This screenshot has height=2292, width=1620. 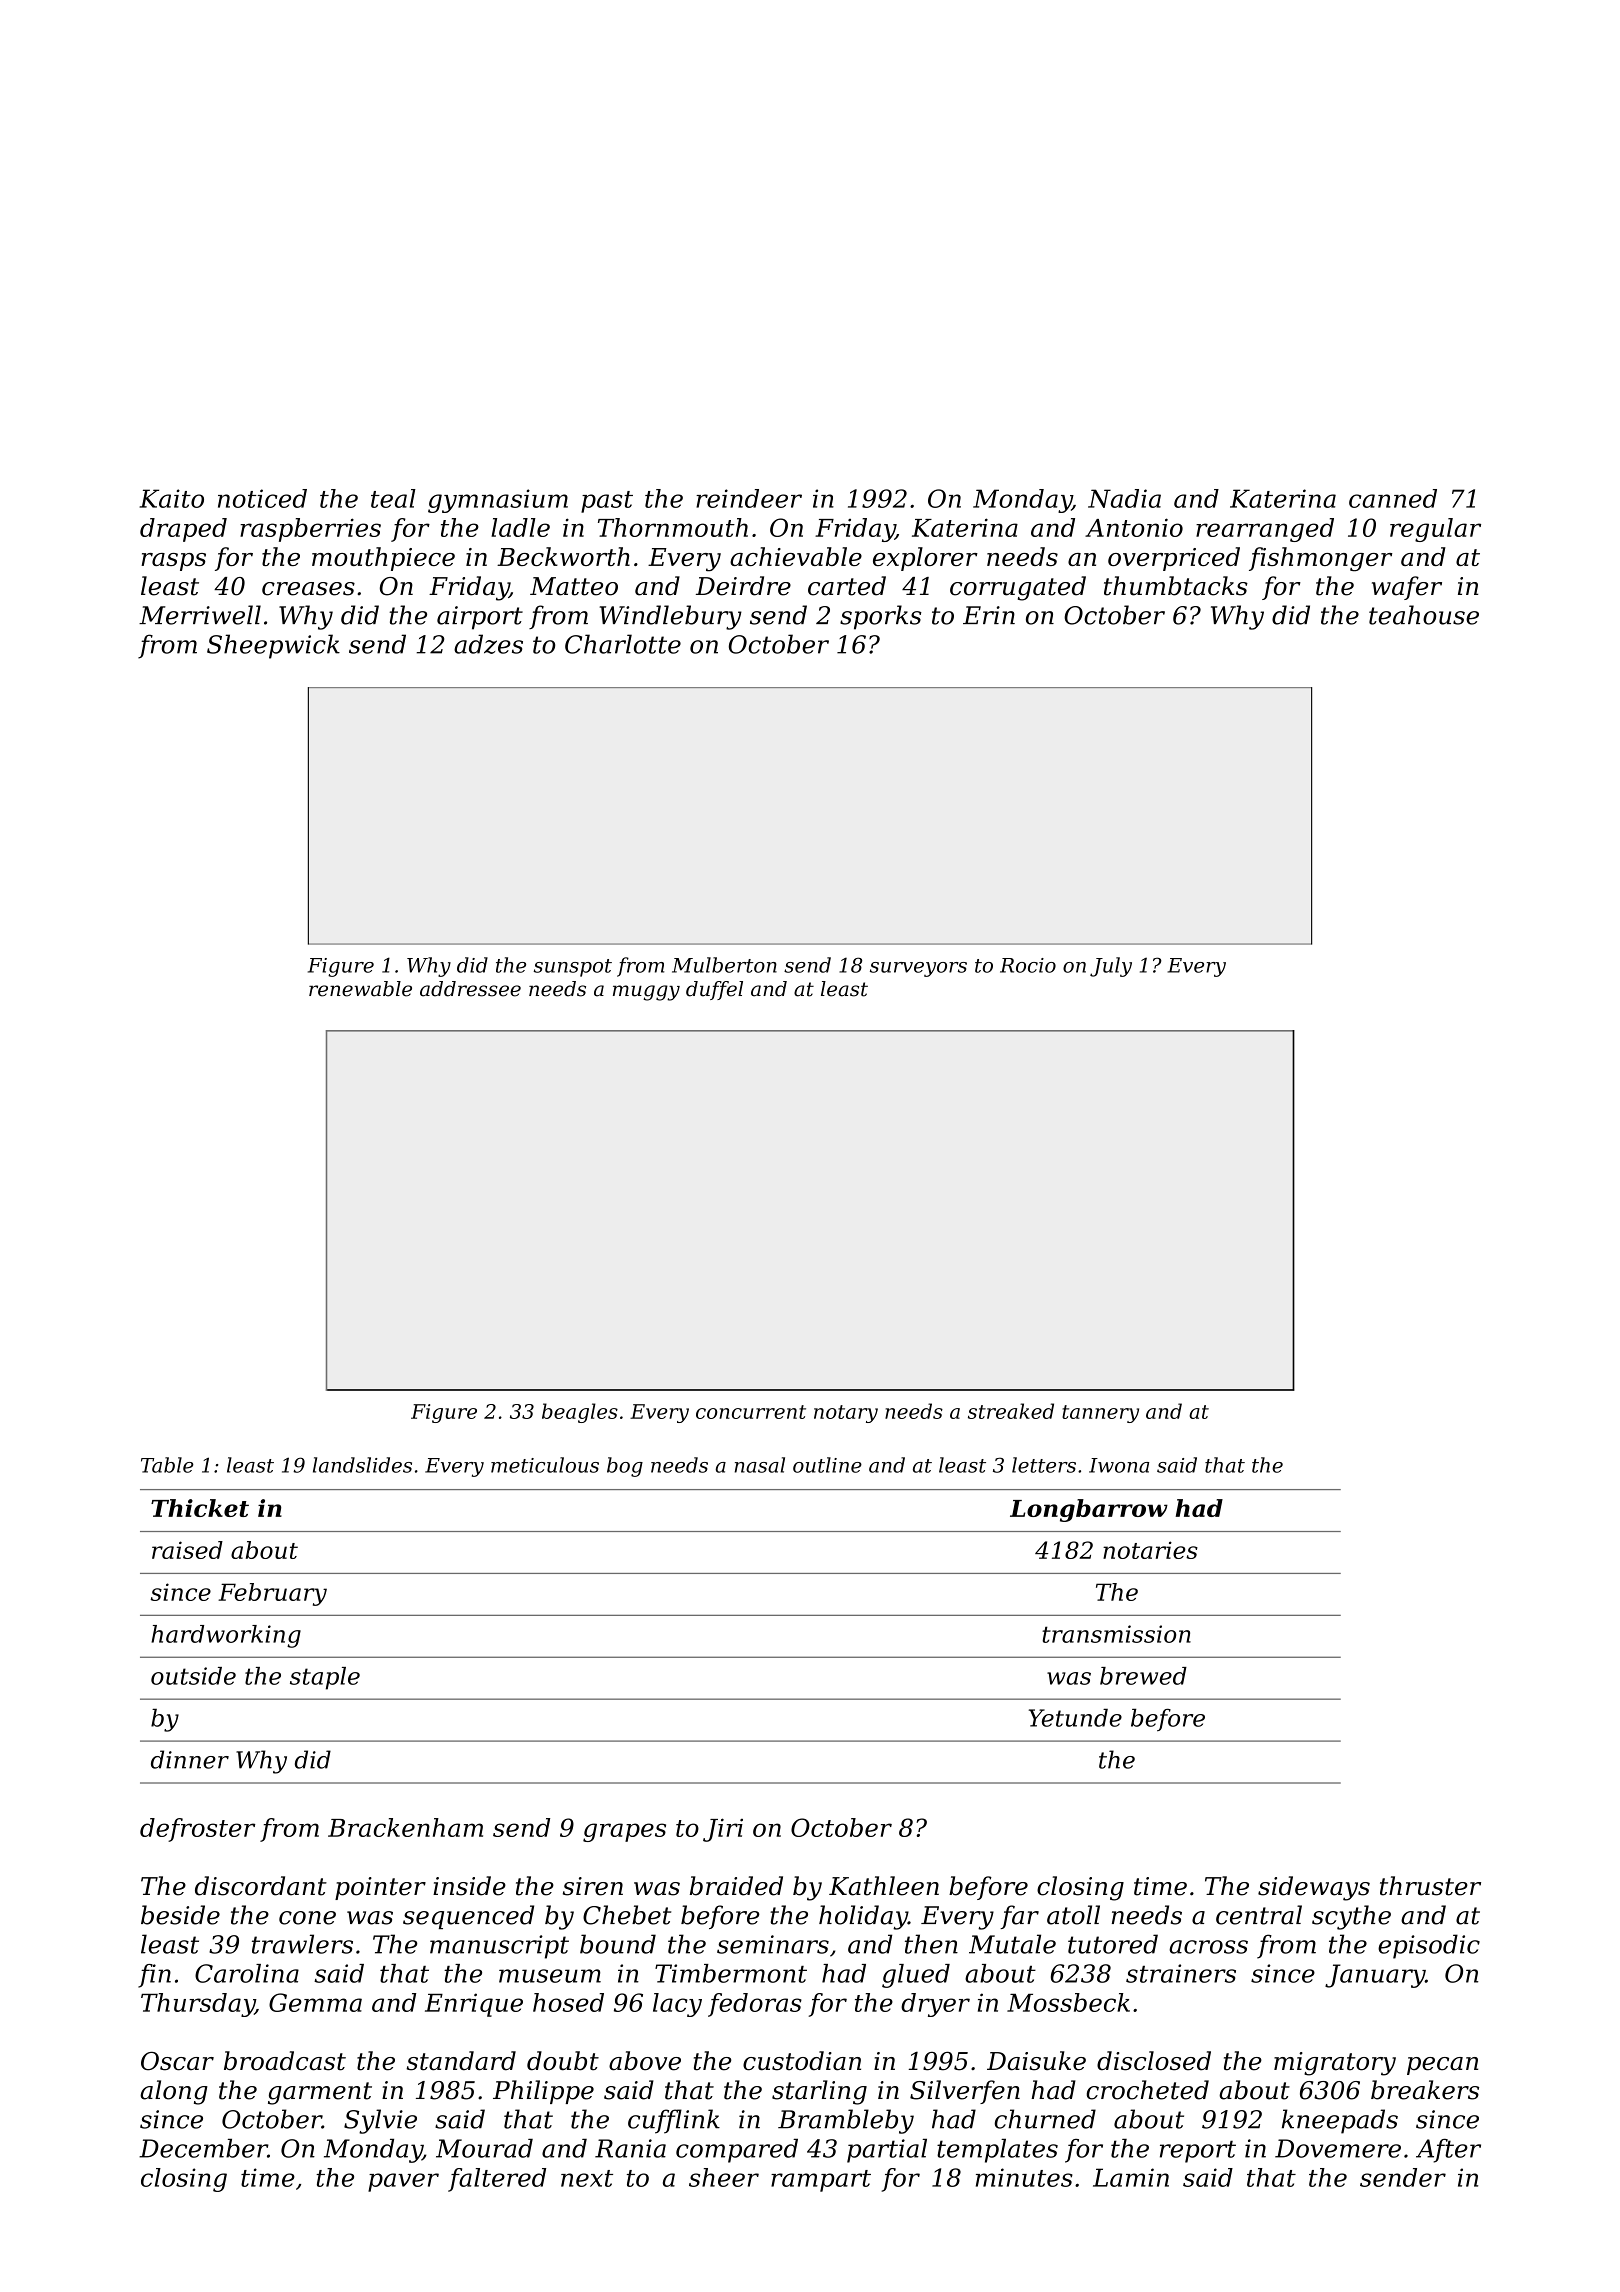 What do you see at coordinates (965, 2092) in the screenshot?
I see `Silverfen` at bounding box center [965, 2092].
